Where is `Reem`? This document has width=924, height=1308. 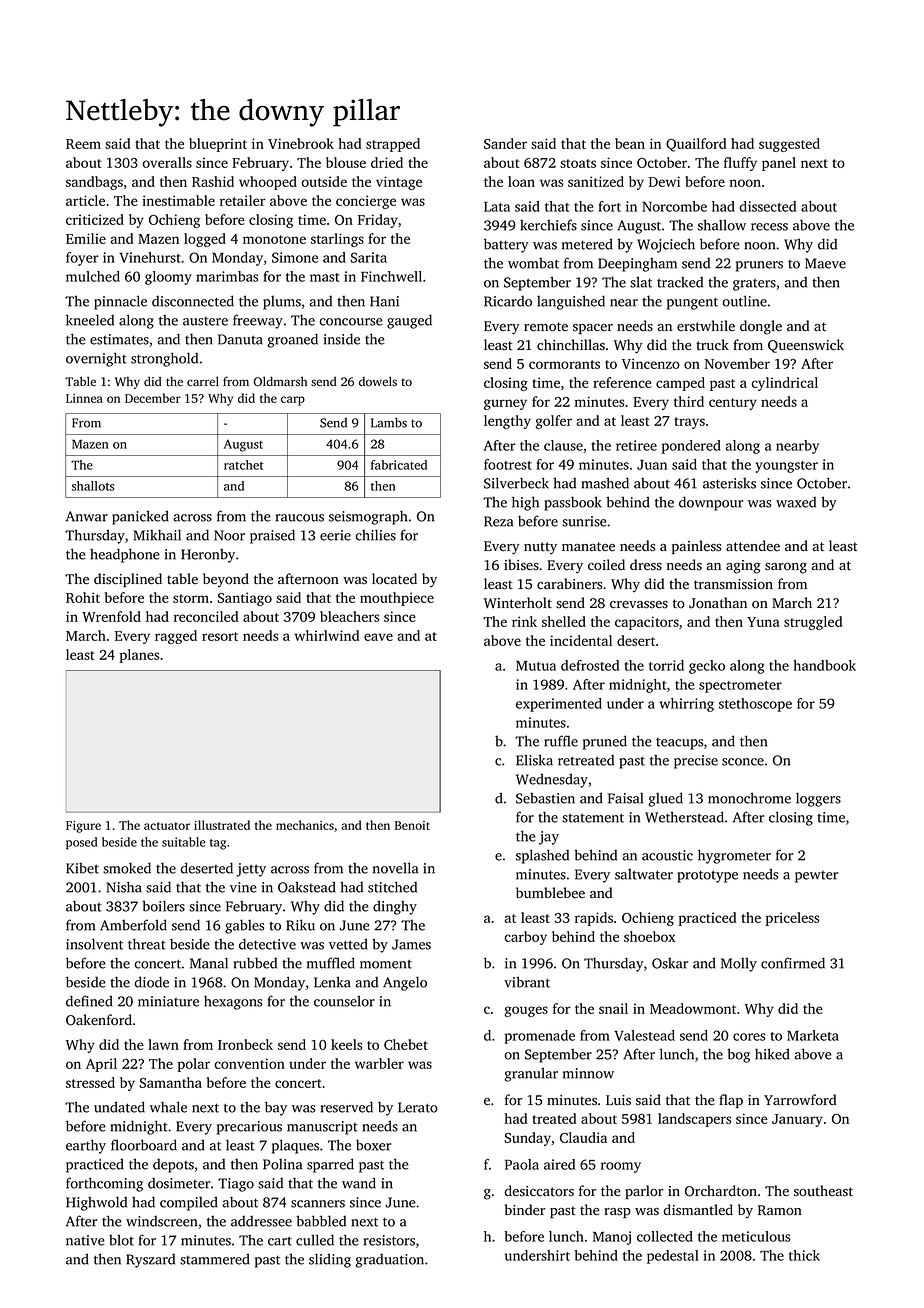
Reem is located at coordinates (83, 144).
